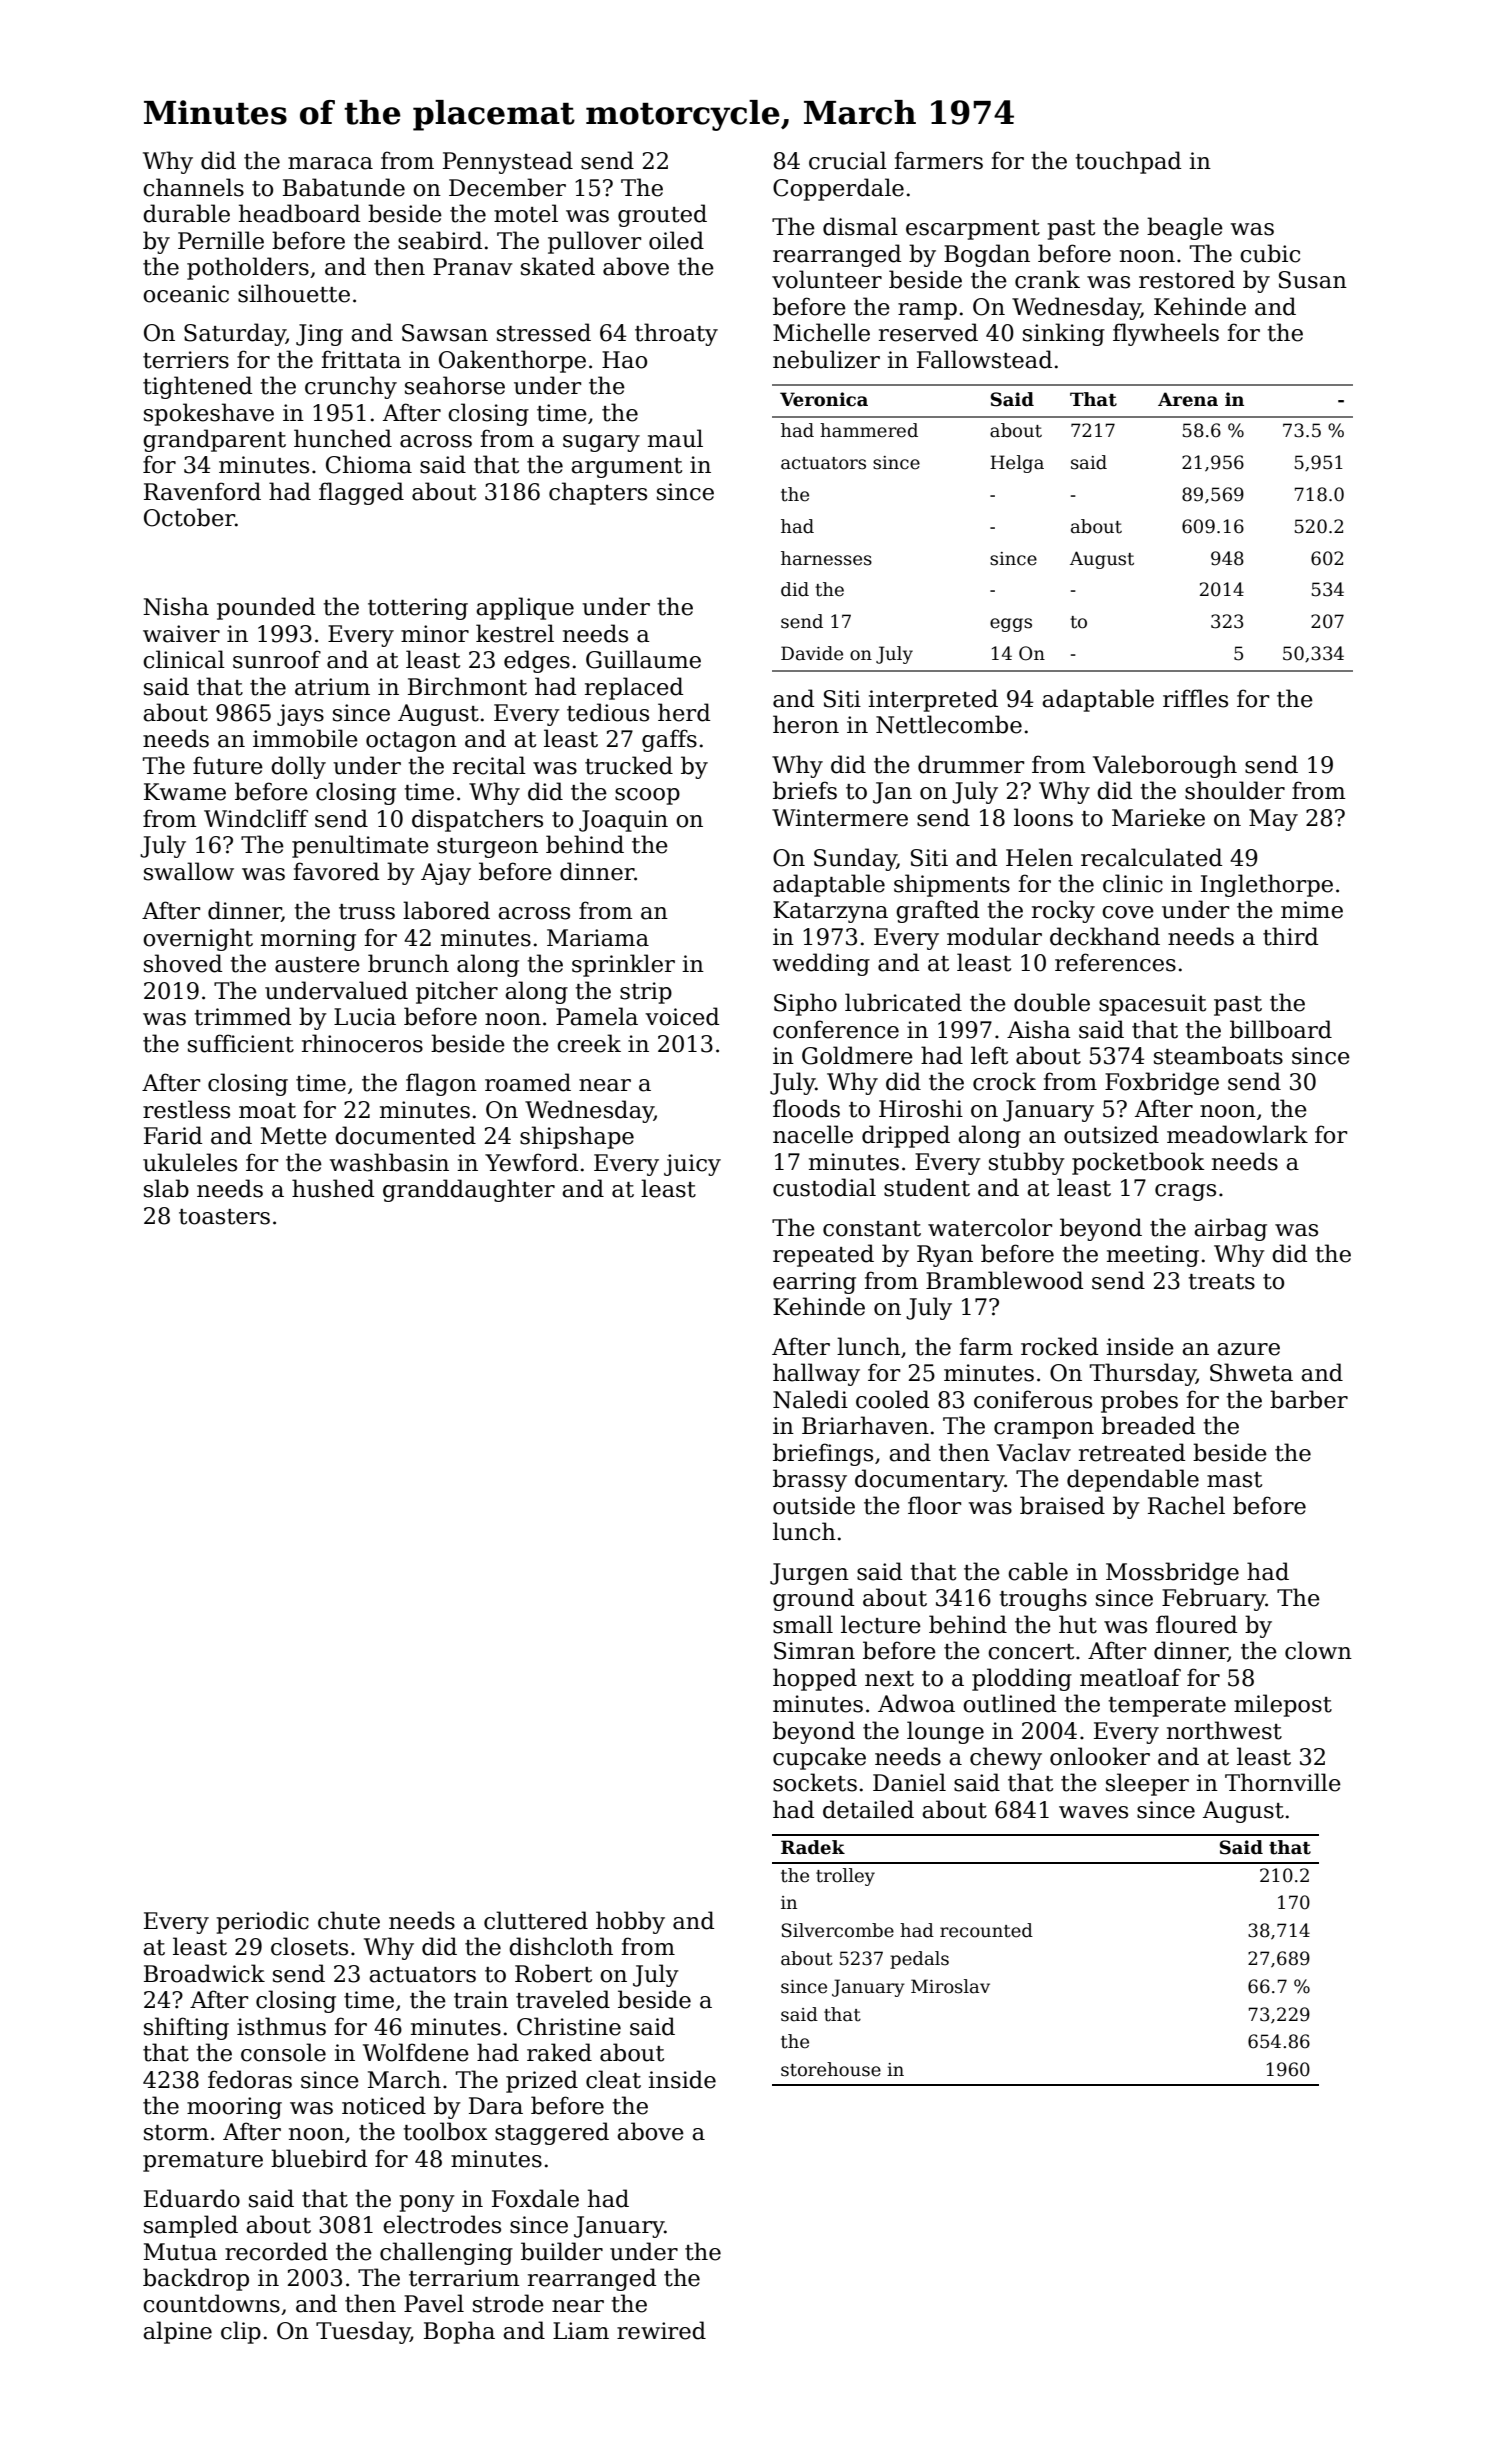 The height and width of the screenshot is (2464, 1496). Describe the element at coordinates (1011, 625) in the screenshot. I see `eggs` at that location.
